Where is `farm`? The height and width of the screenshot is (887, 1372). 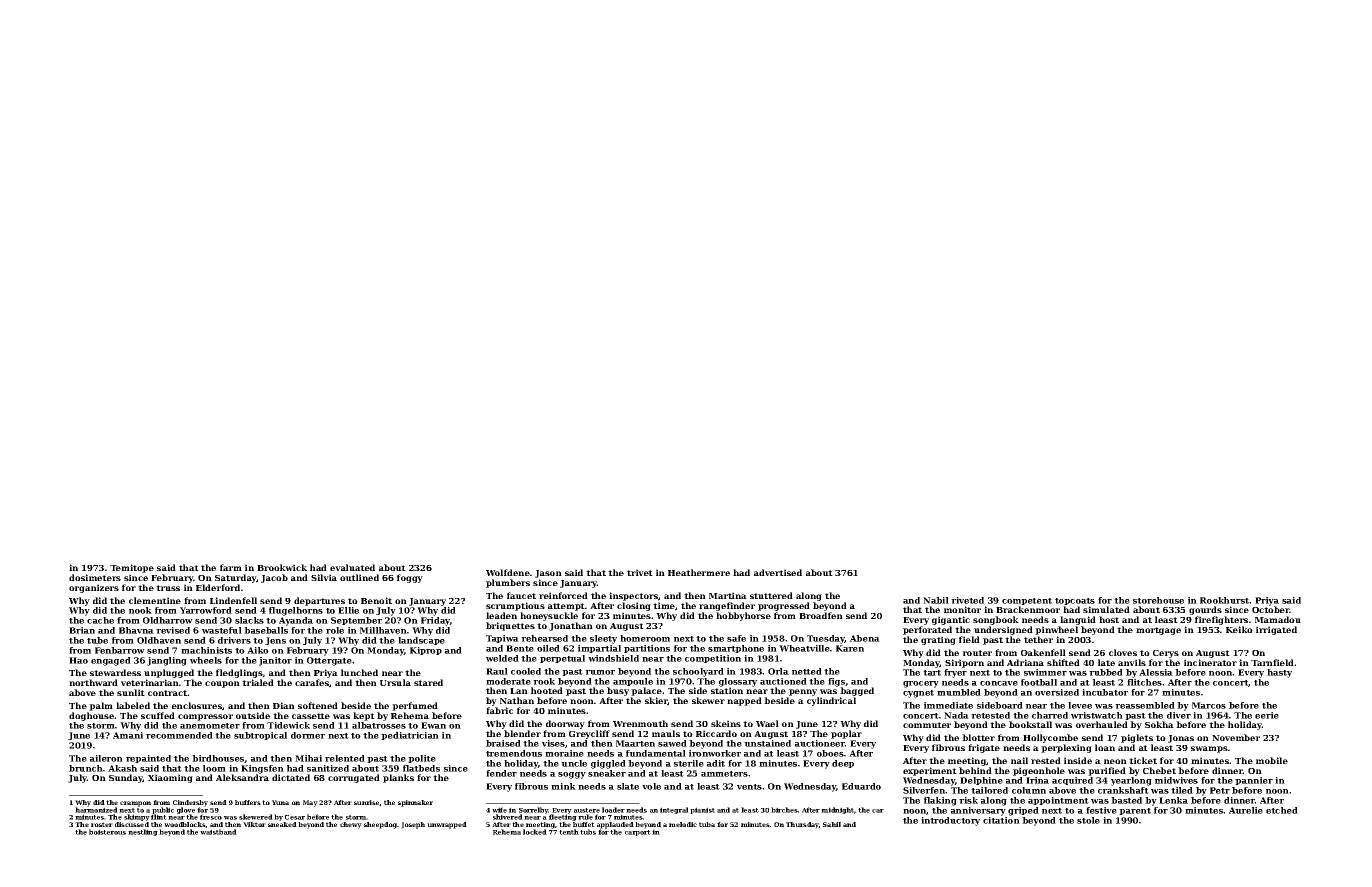
farm is located at coordinates (231, 567).
